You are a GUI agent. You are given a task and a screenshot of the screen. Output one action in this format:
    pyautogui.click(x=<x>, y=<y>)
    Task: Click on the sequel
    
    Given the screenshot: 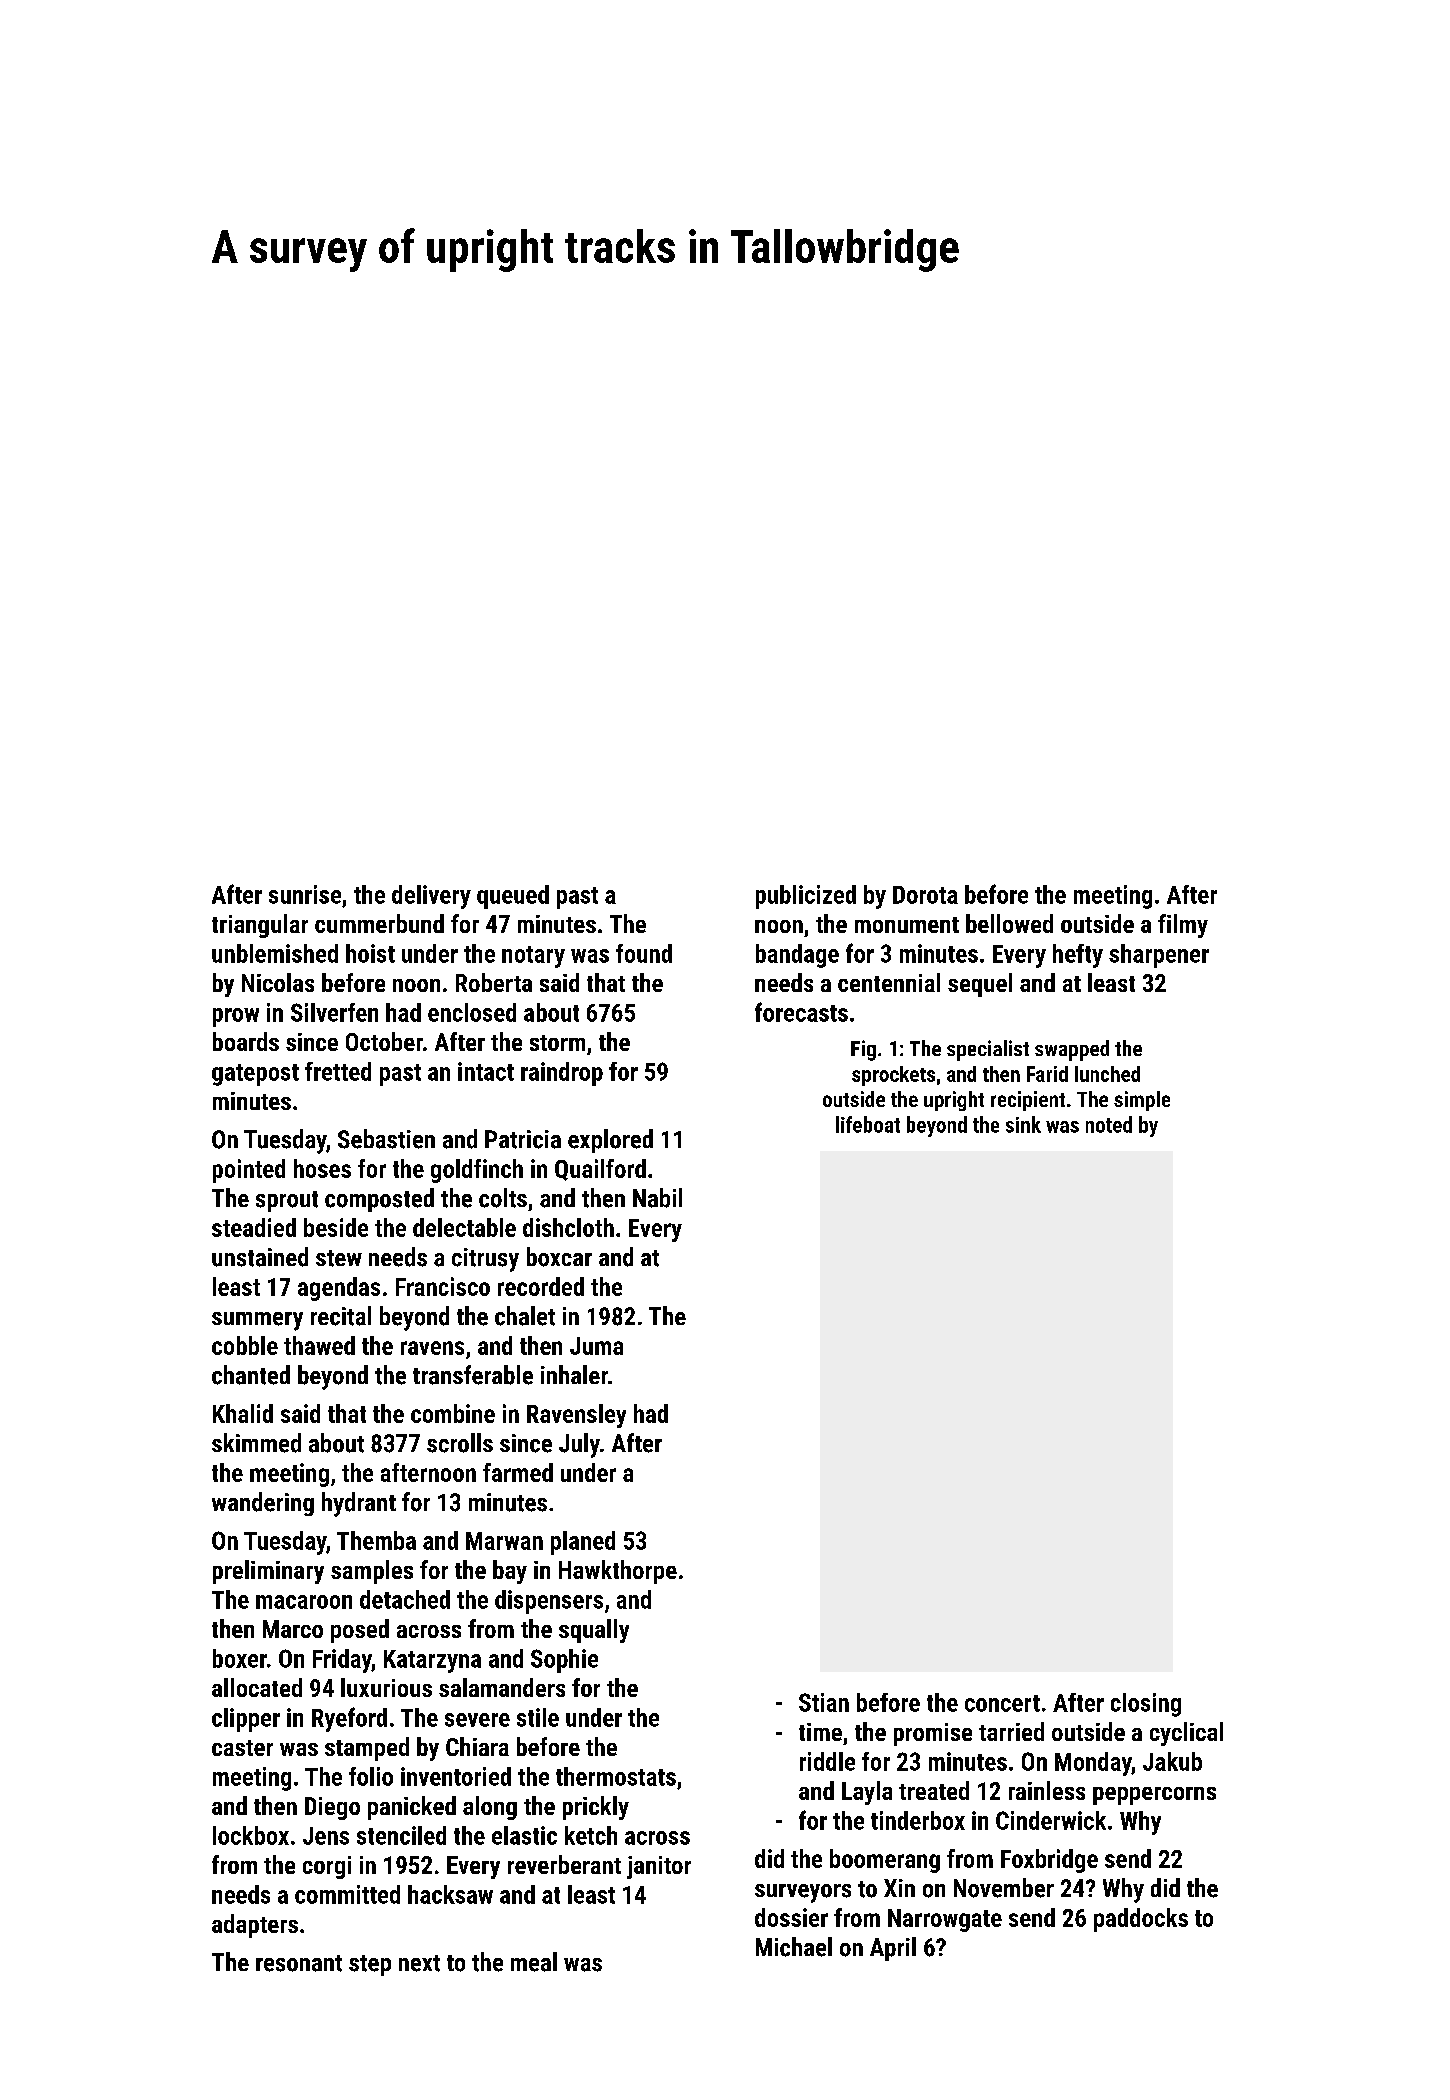 What is the action you would take?
    pyautogui.click(x=980, y=985)
